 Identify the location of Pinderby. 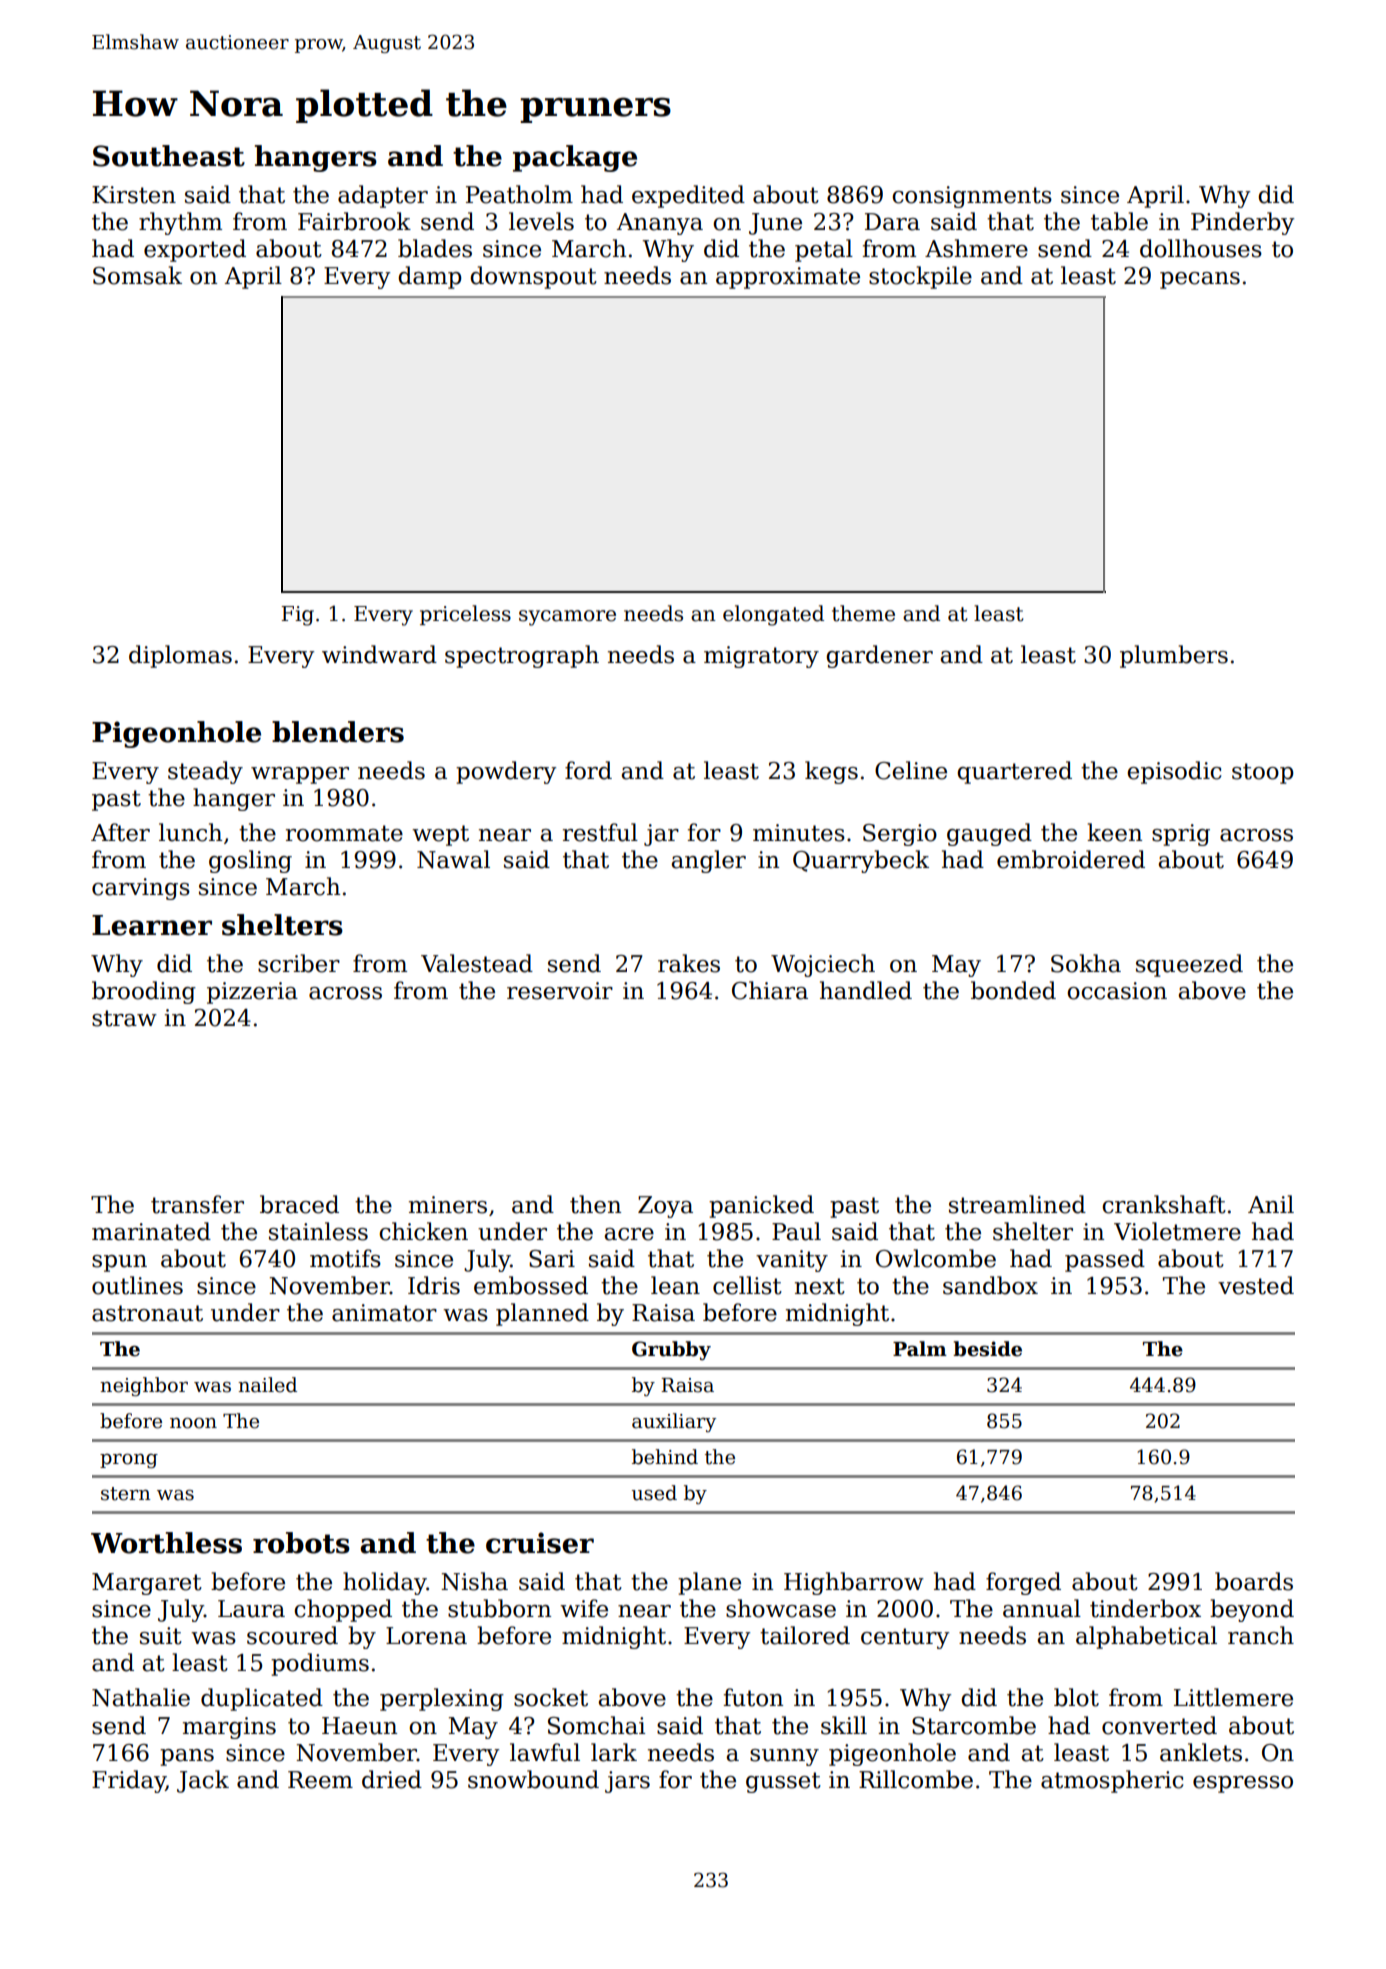
(1242, 223).
